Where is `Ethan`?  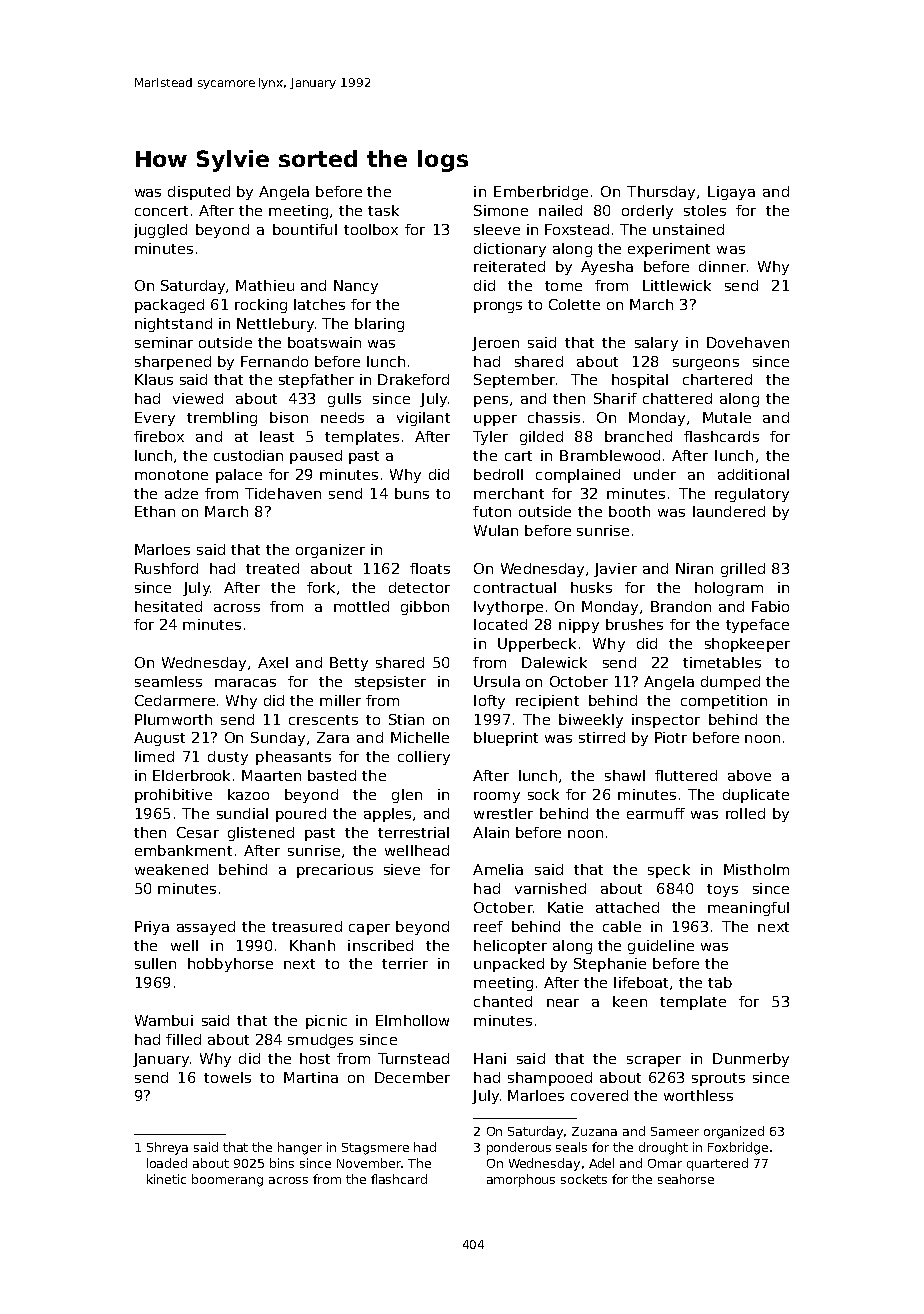
Ethan is located at coordinates (155, 511).
